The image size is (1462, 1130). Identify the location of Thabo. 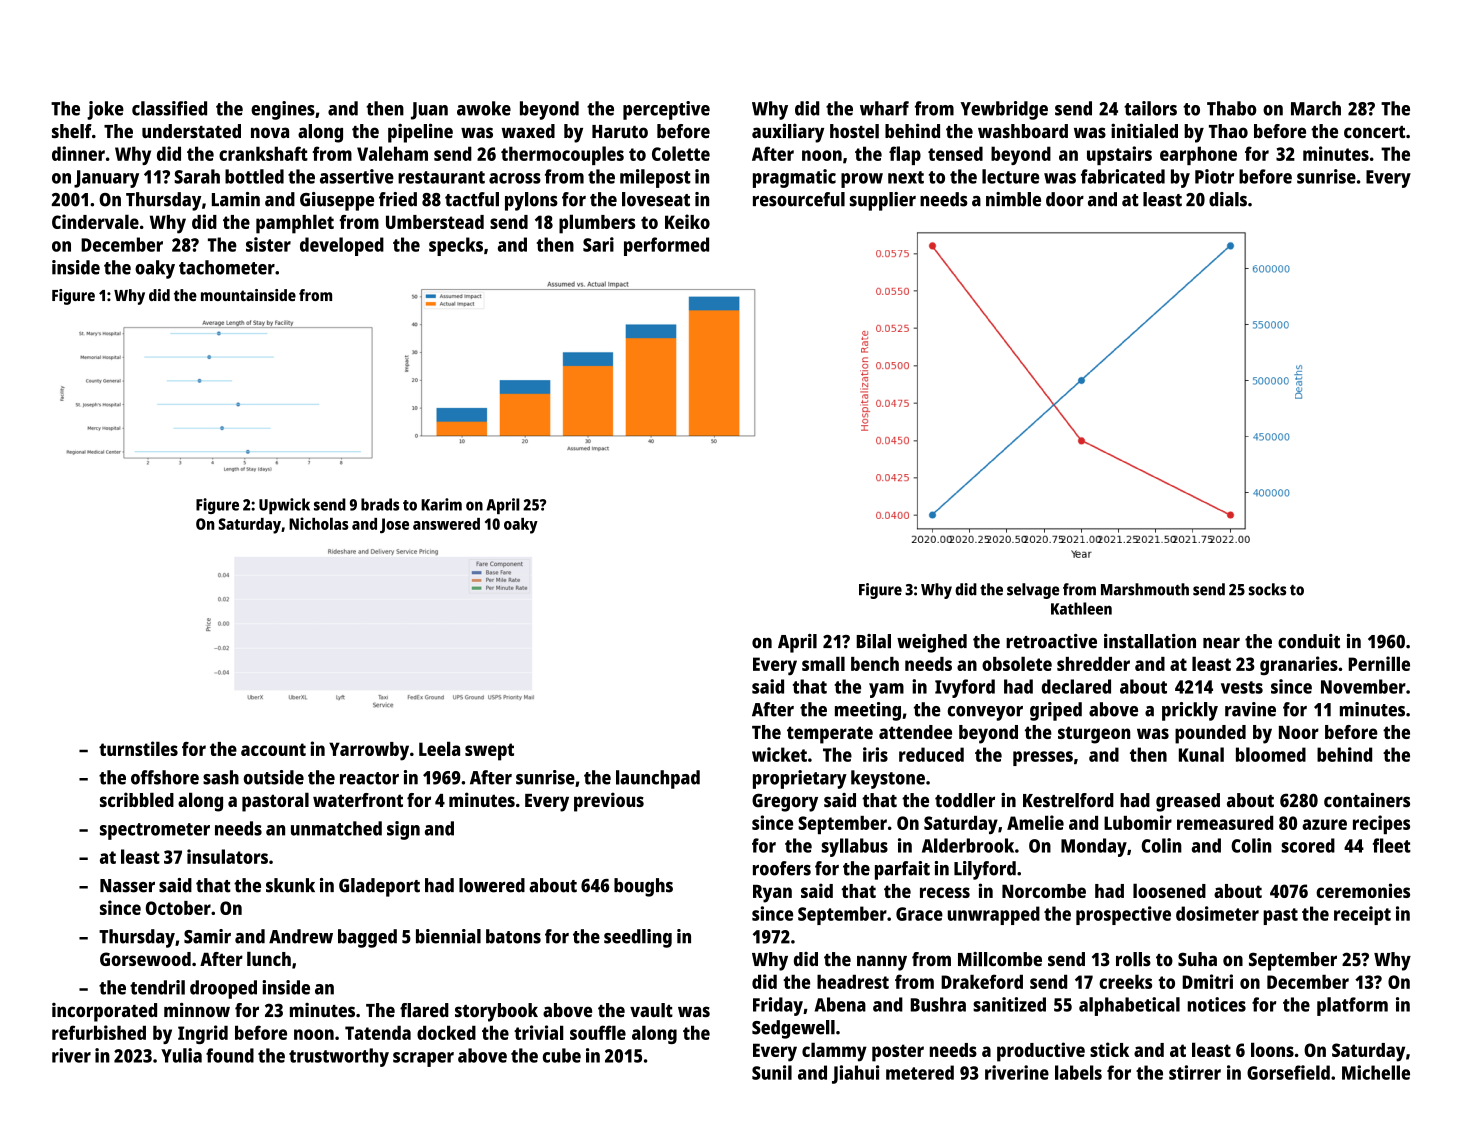
(1232, 108).
